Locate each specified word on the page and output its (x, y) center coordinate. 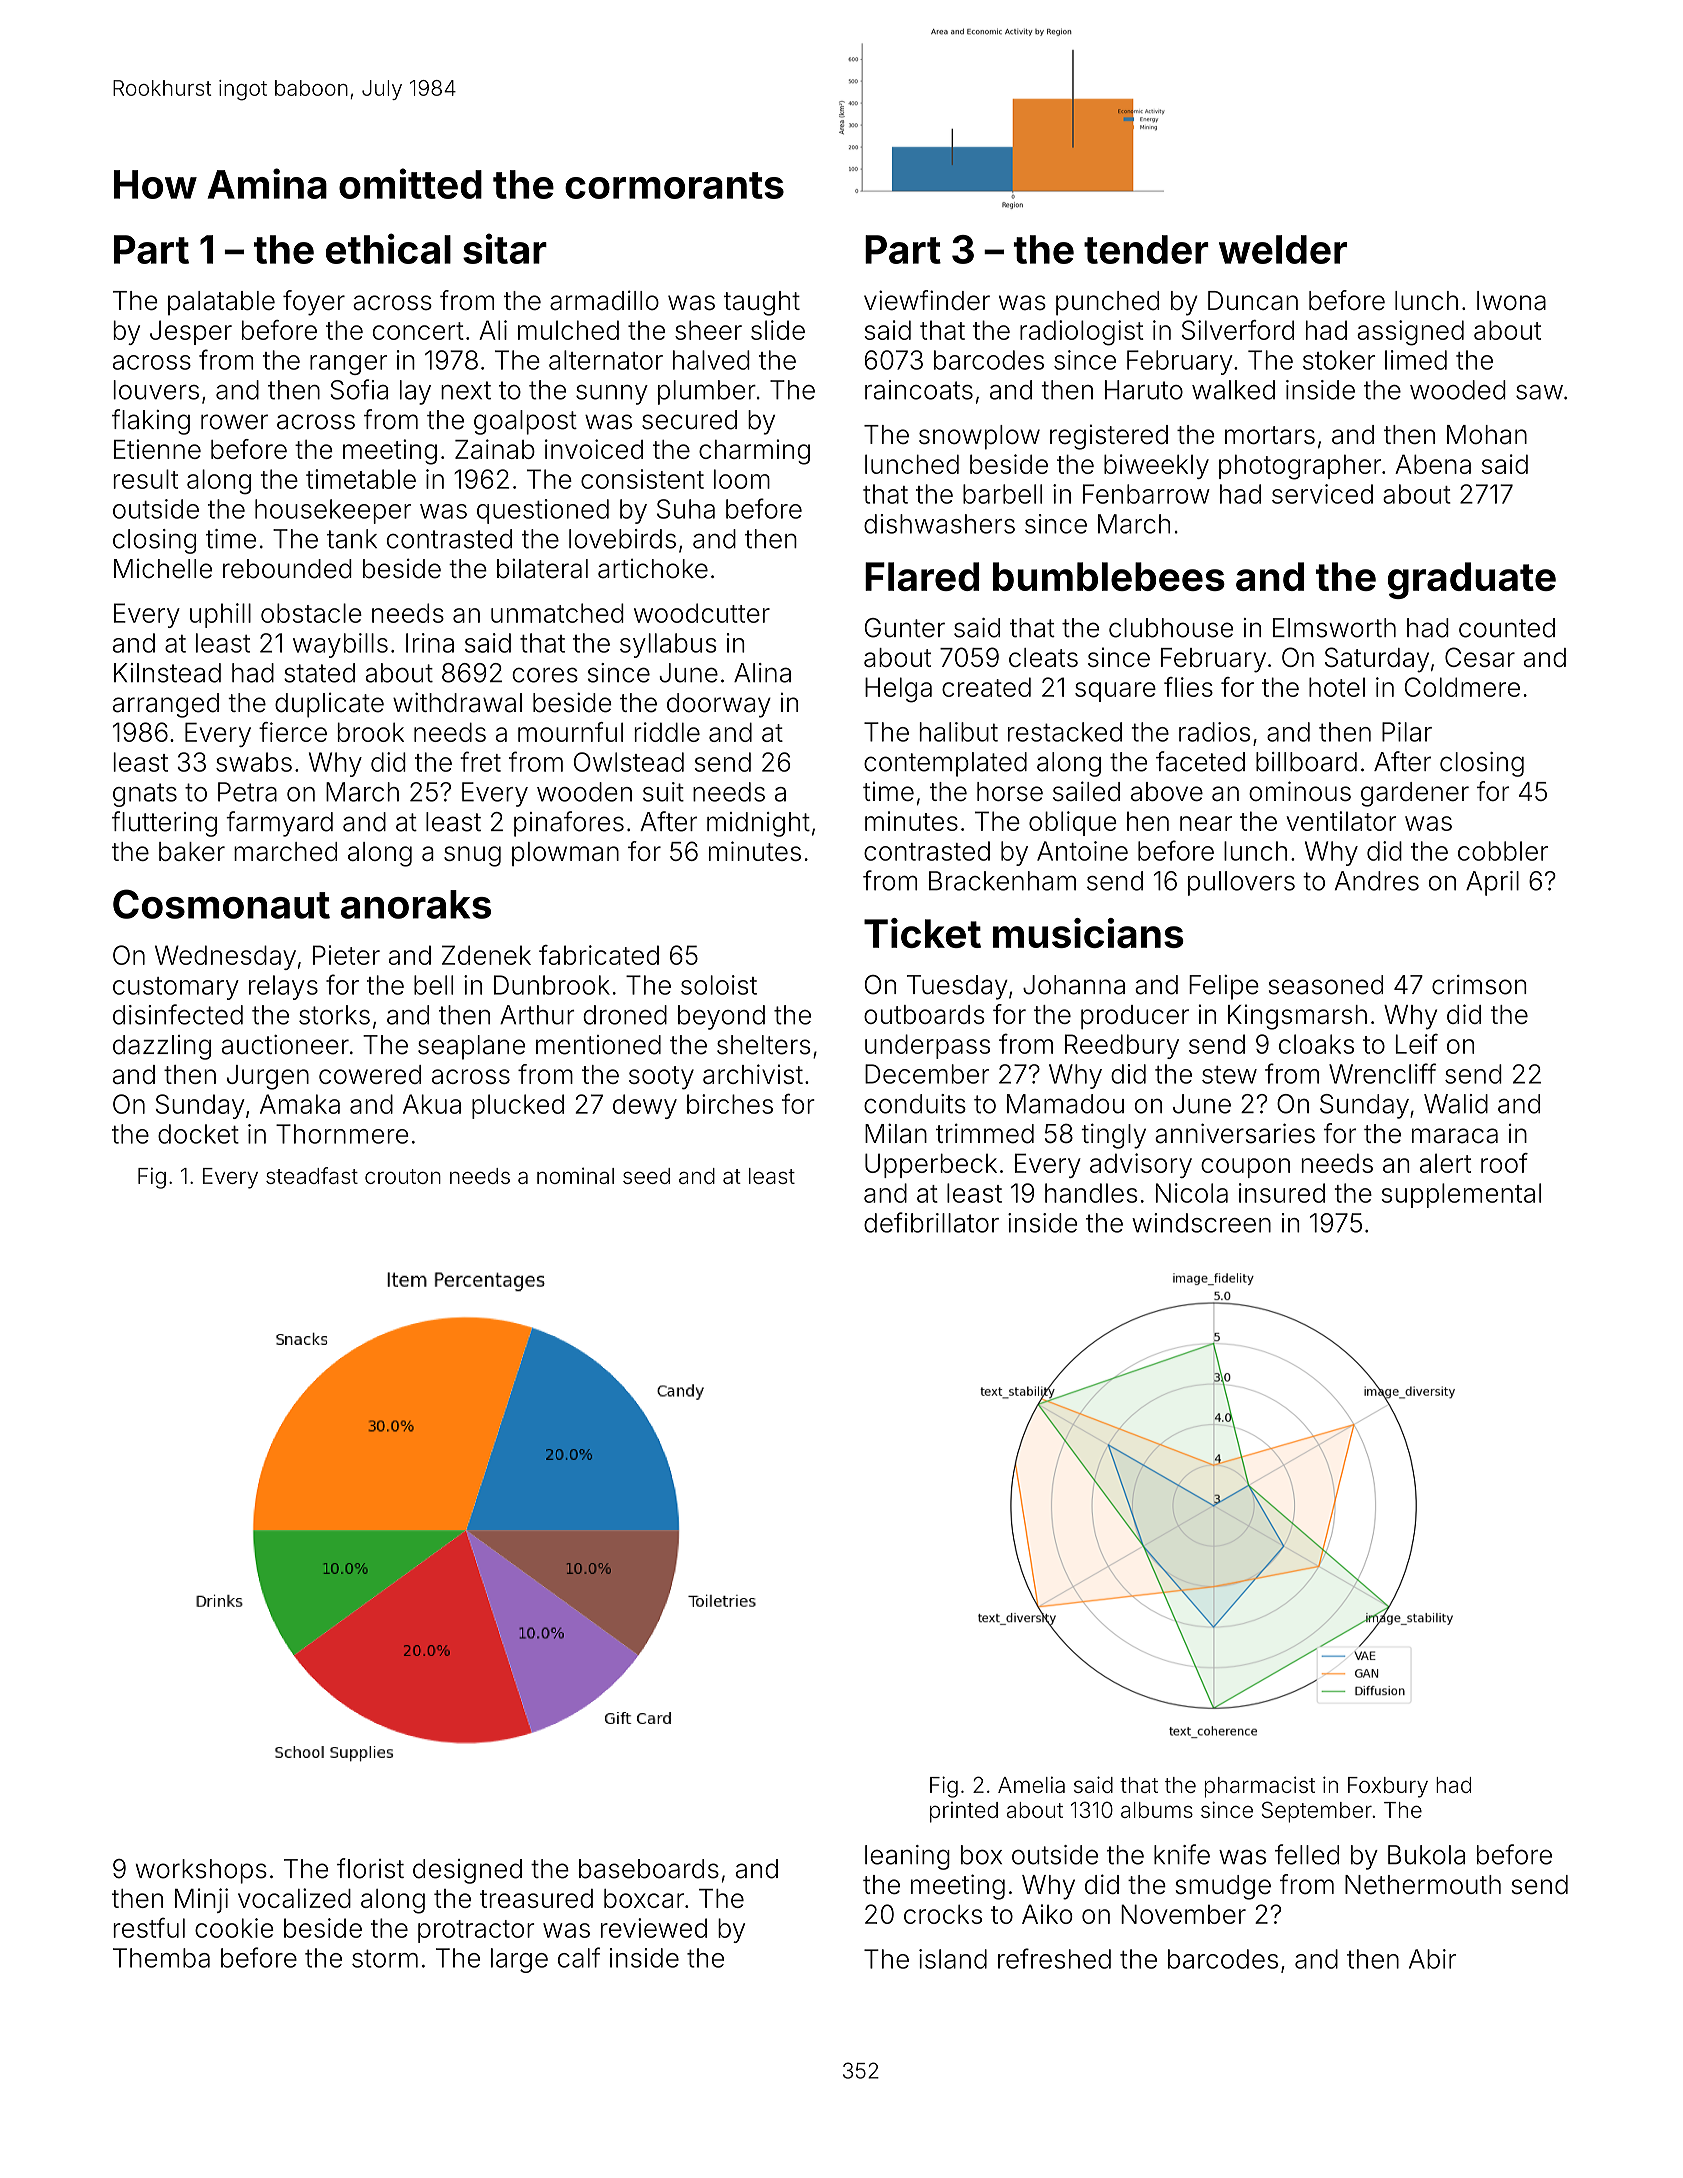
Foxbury (1388, 1787)
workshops (201, 1871)
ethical (388, 248)
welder (1283, 249)
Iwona (1511, 300)
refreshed (1054, 1958)
